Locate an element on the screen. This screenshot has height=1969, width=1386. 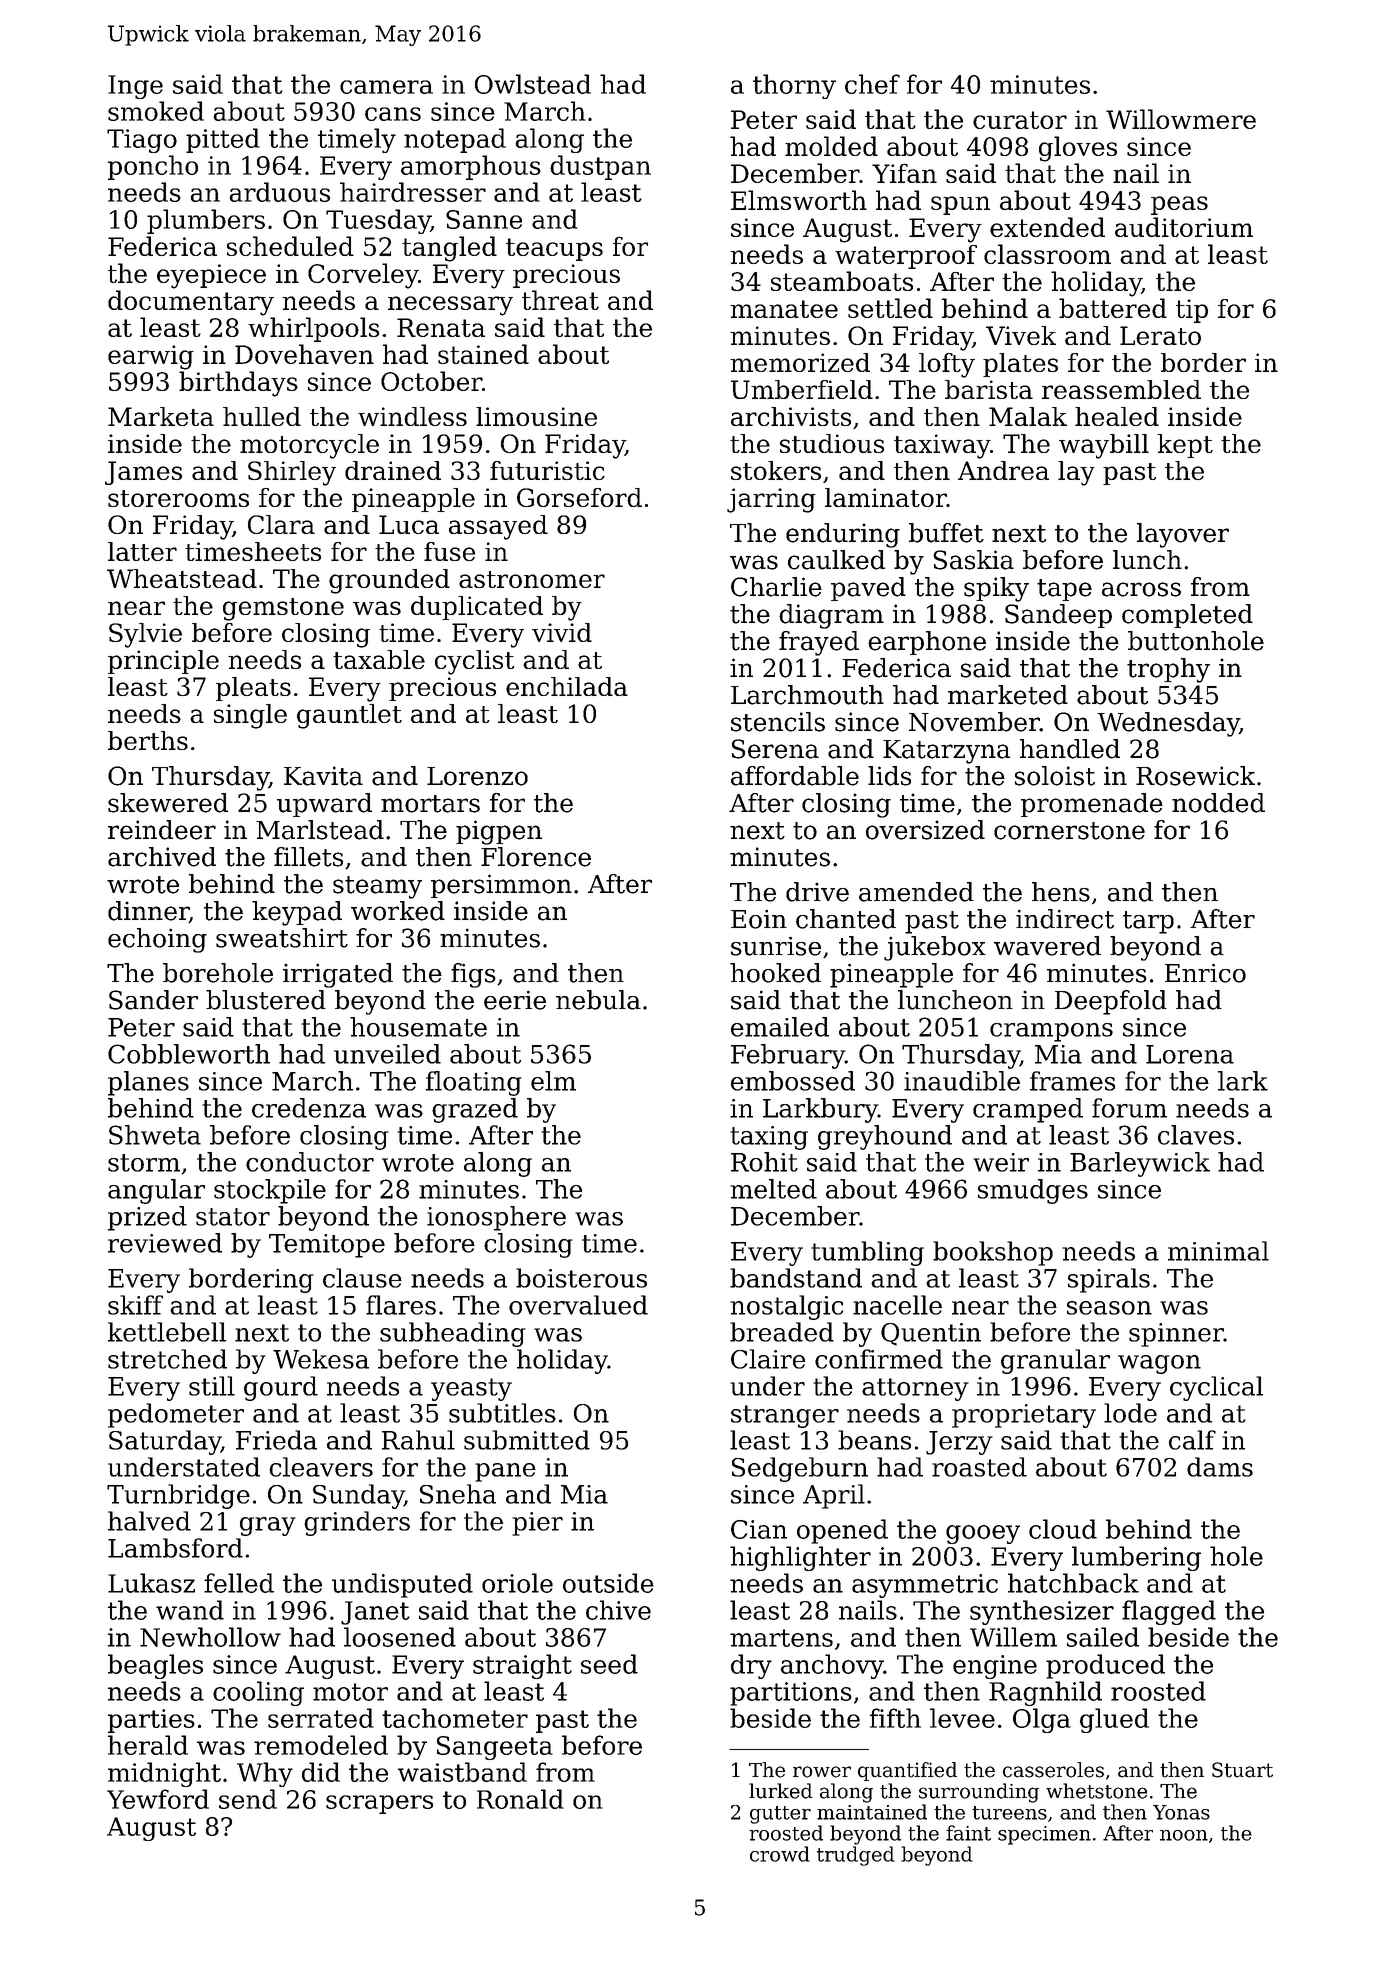
crampons is located at coordinates (1051, 1032).
